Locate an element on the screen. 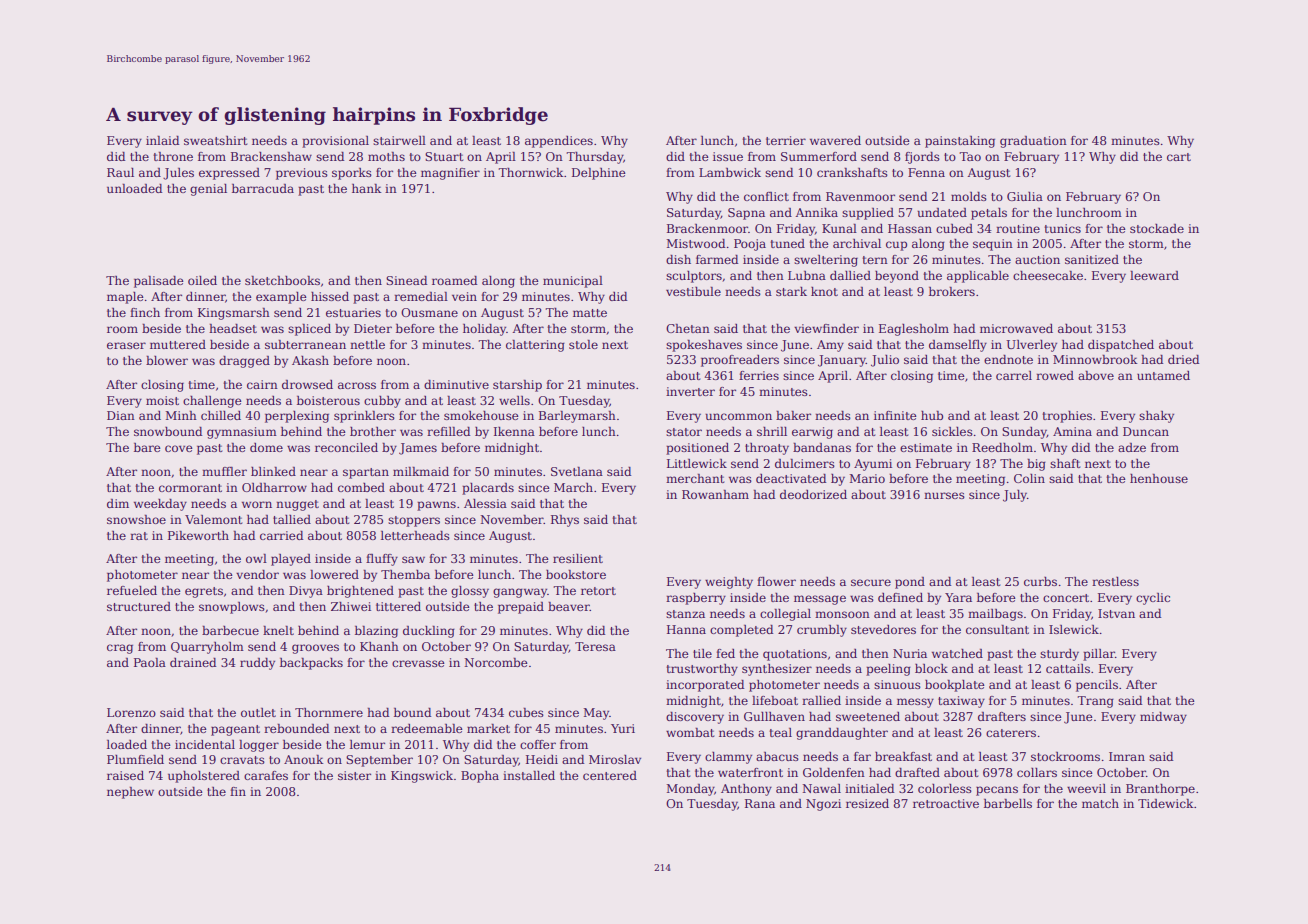 This screenshot has width=1308, height=924. cravats is located at coordinates (242, 760).
